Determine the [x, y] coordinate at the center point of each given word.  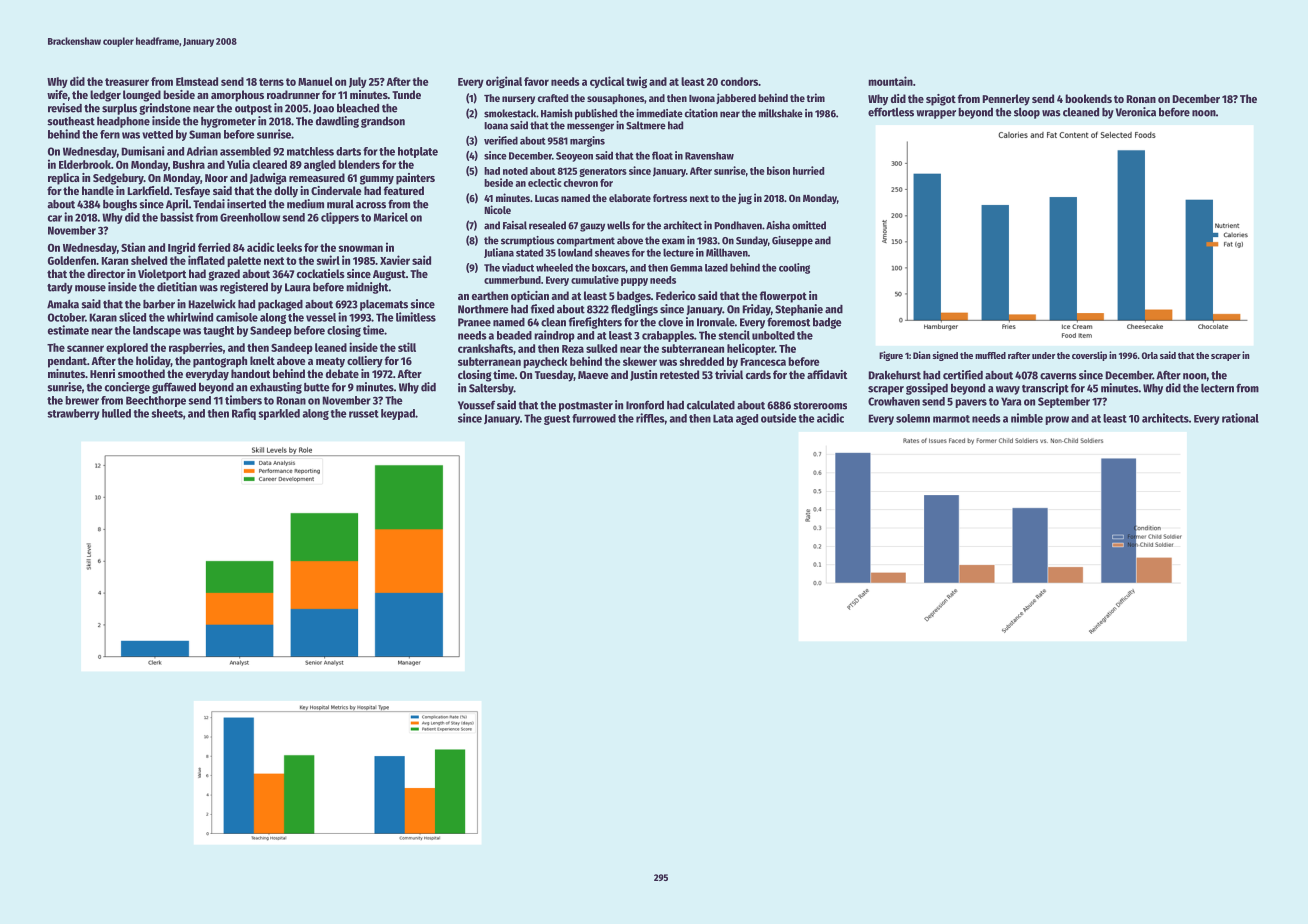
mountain [890, 81]
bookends [1088, 98]
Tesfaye [192, 192]
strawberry [74, 414]
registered [244, 288]
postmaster [586, 407]
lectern [1217, 388]
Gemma [686, 268]
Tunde [406, 94]
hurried [808, 170]
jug [745, 199]
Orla [1150, 355]
